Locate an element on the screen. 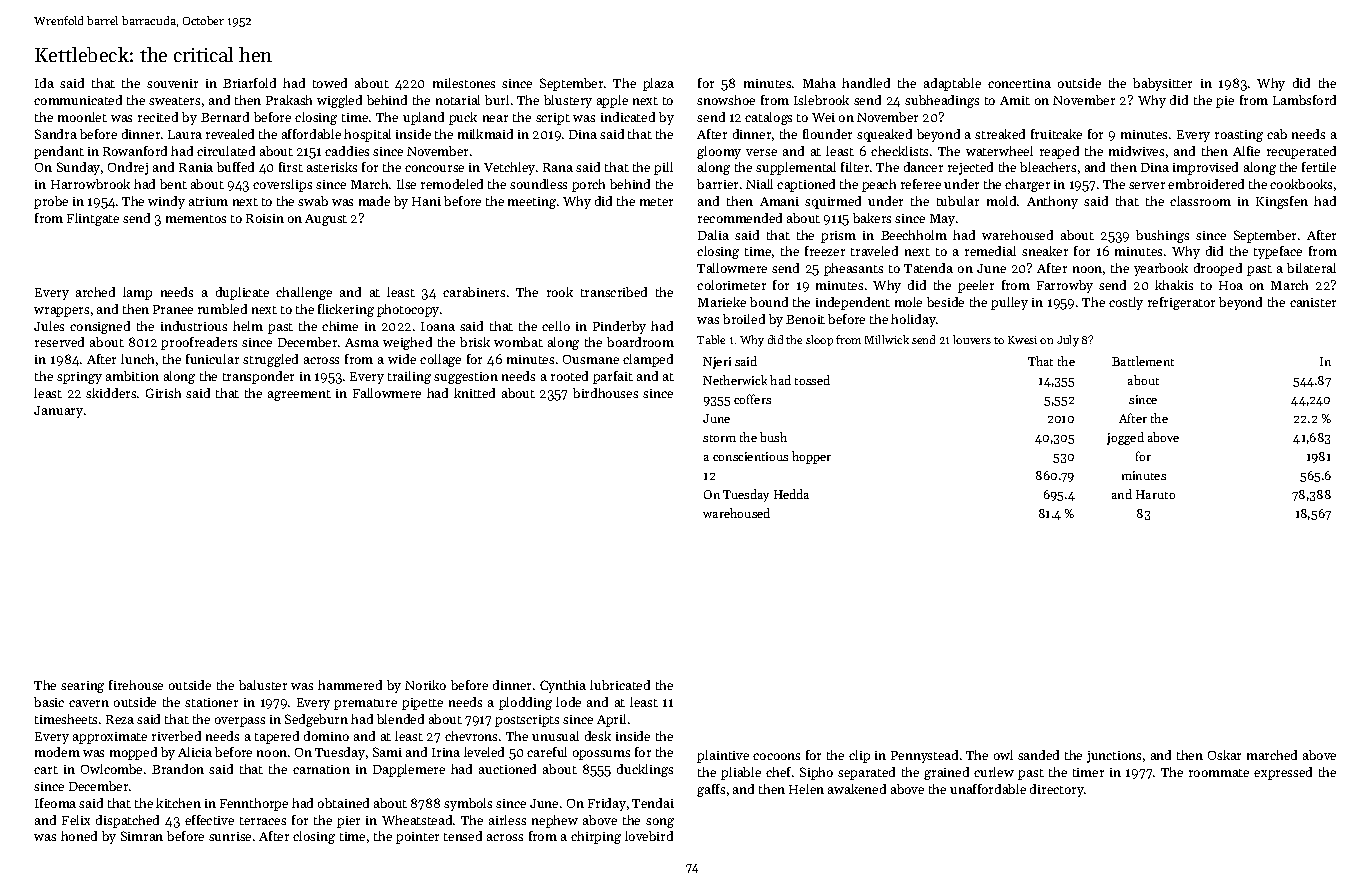  cocoons is located at coordinates (776, 756).
